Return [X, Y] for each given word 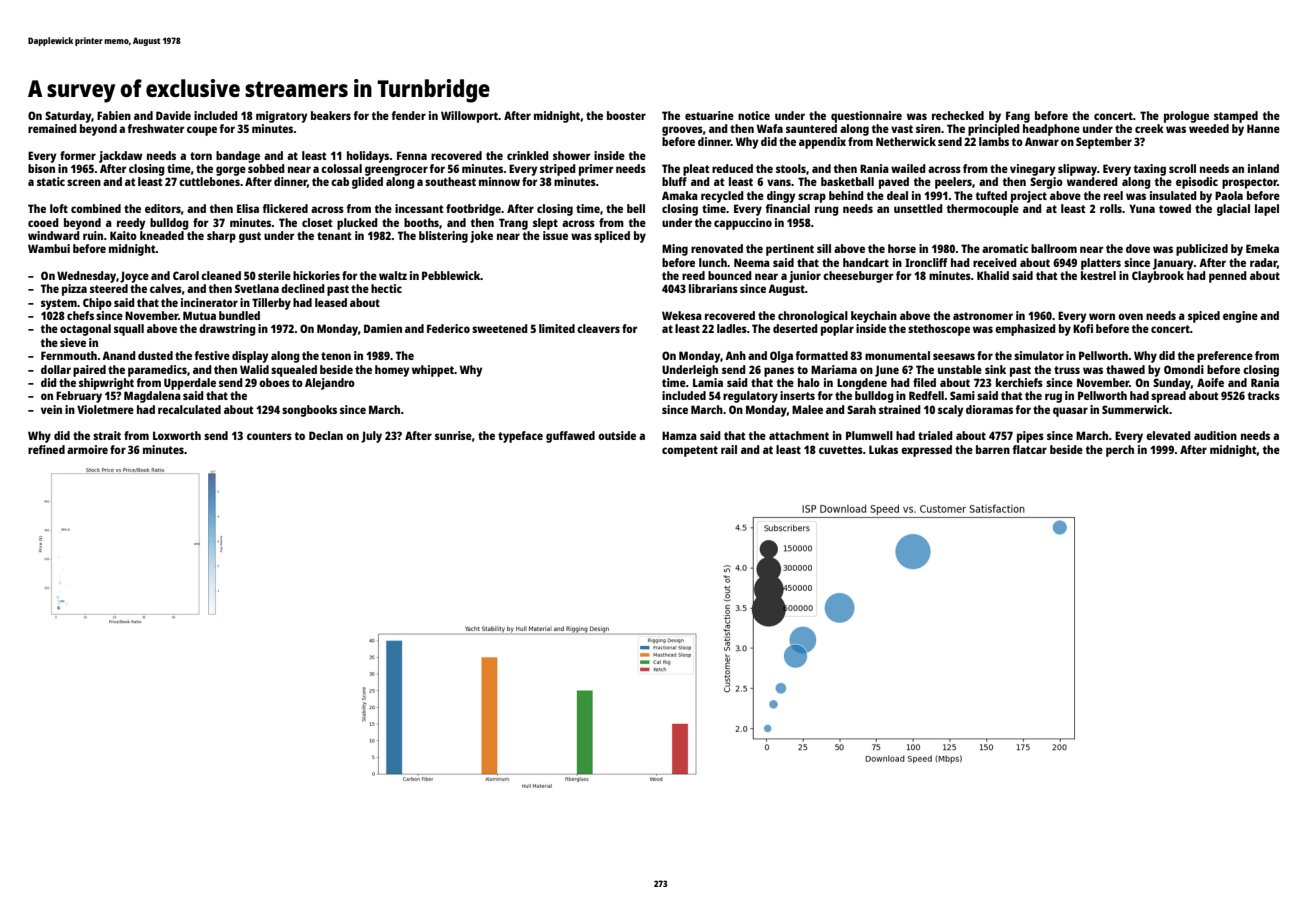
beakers [331, 115]
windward [54, 235]
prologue [1186, 117]
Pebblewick [451, 275]
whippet [433, 371]
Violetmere [105, 409]
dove [1138, 248]
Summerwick [1135, 409]
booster [626, 115]
